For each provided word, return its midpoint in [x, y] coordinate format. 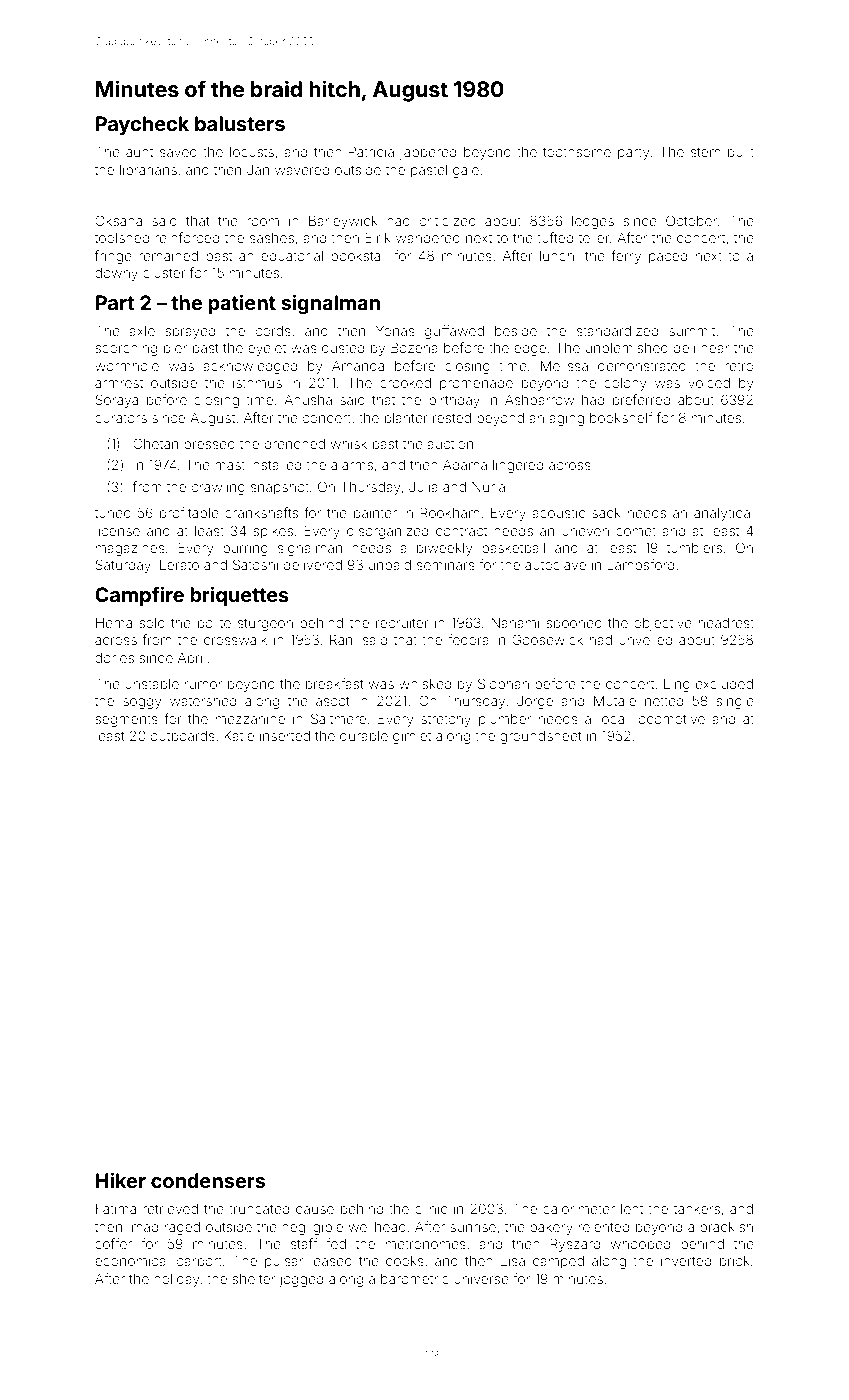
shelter [253, 1279]
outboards [183, 736]
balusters [240, 123]
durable [364, 736]
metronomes [426, 1244]
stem [705, 152]
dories [114, 658]
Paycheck [142, 125]
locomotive [670, 719]
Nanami [515, 623]
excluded [724, 684]
